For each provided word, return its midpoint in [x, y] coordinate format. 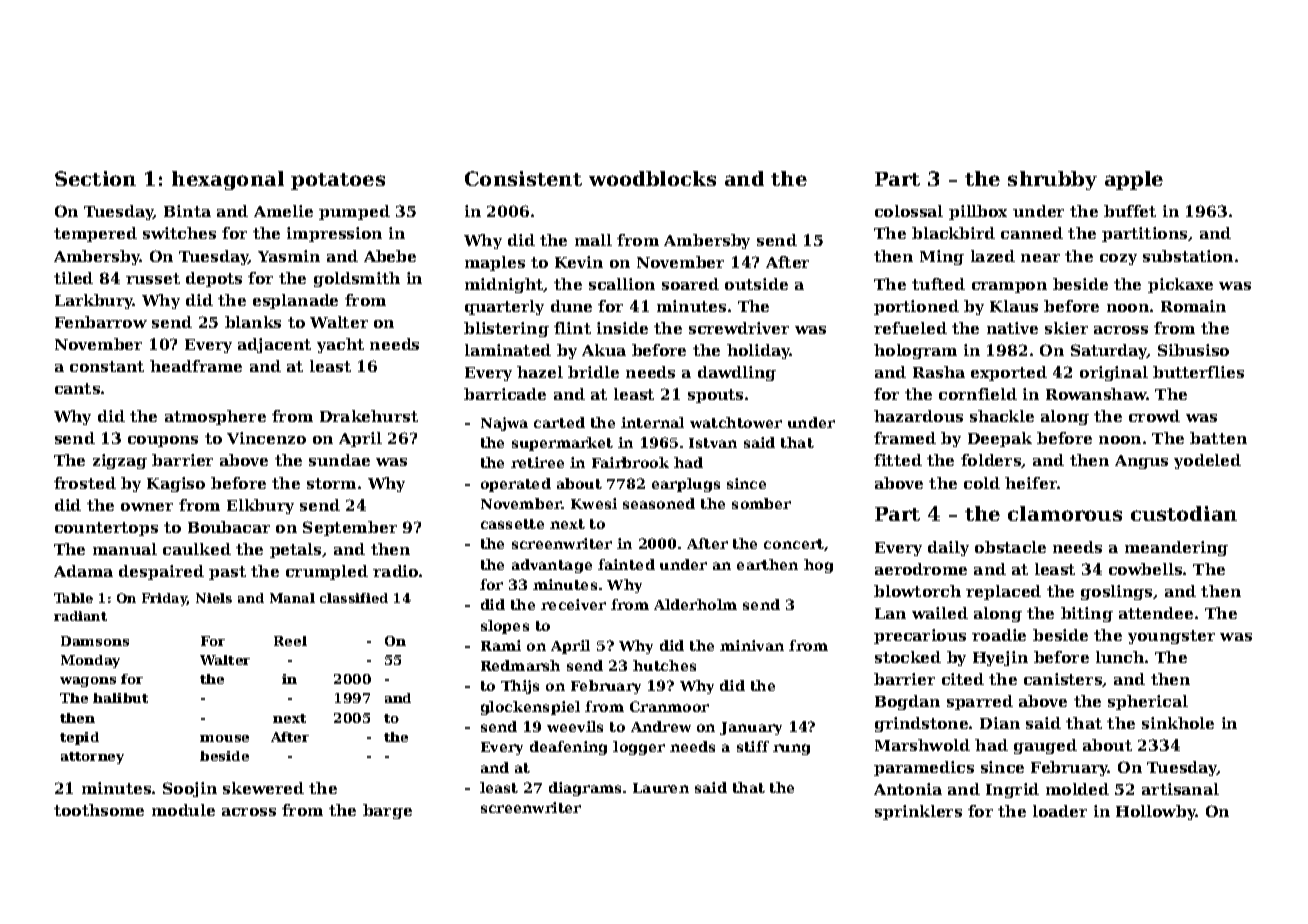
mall [593, 240]
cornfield [978, 394]
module [183, 810]
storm [331, 483]
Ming [942, 257]
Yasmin [289, 256]
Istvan [713, 443]
